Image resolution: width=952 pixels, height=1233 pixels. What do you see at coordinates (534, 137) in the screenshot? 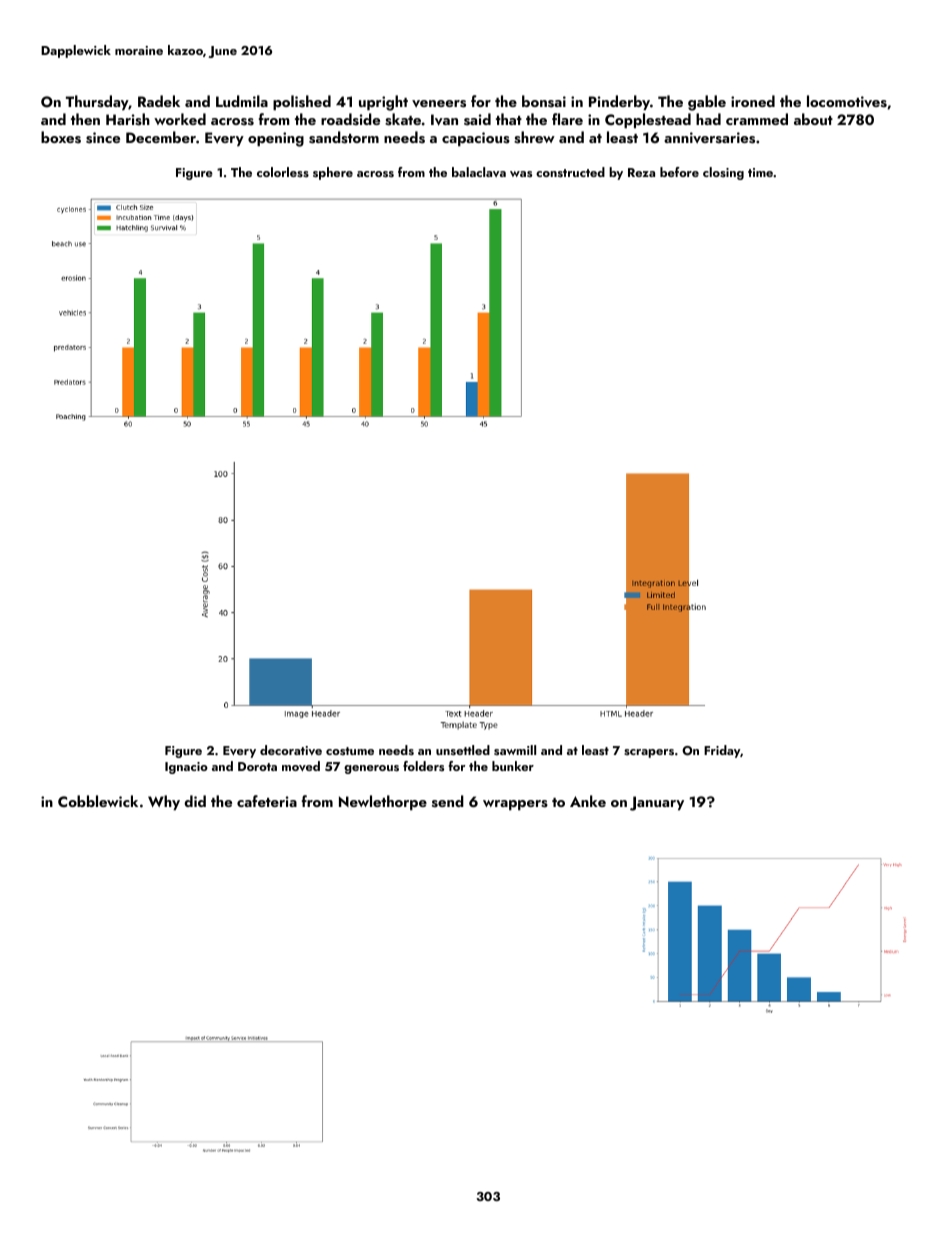
I see `shrew` at bounding box center [534, 137].
